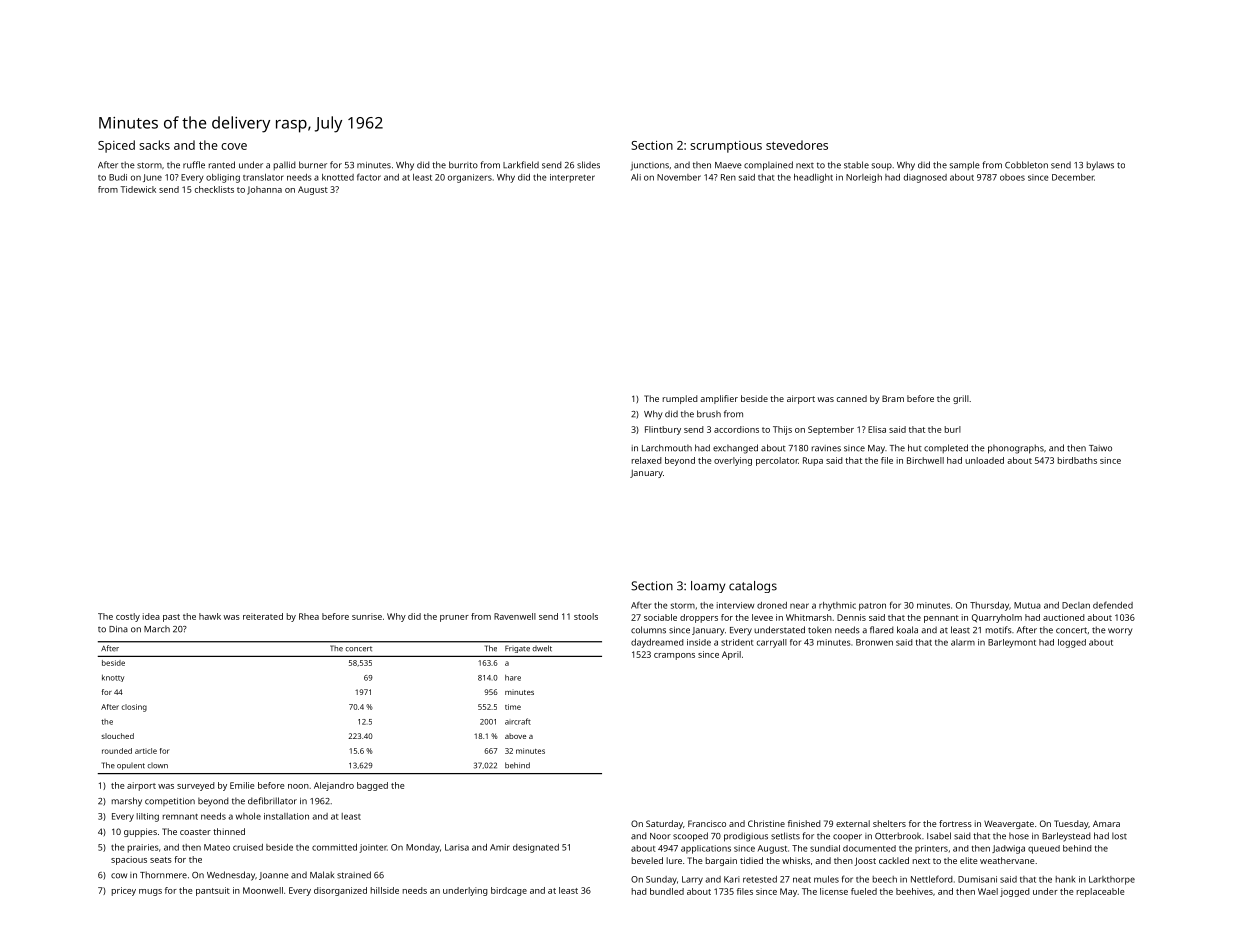 The height and width of the page is (952, 1233). Describe the element at coordinates (509, 891) in the page. I see `birdcage` at that location.
